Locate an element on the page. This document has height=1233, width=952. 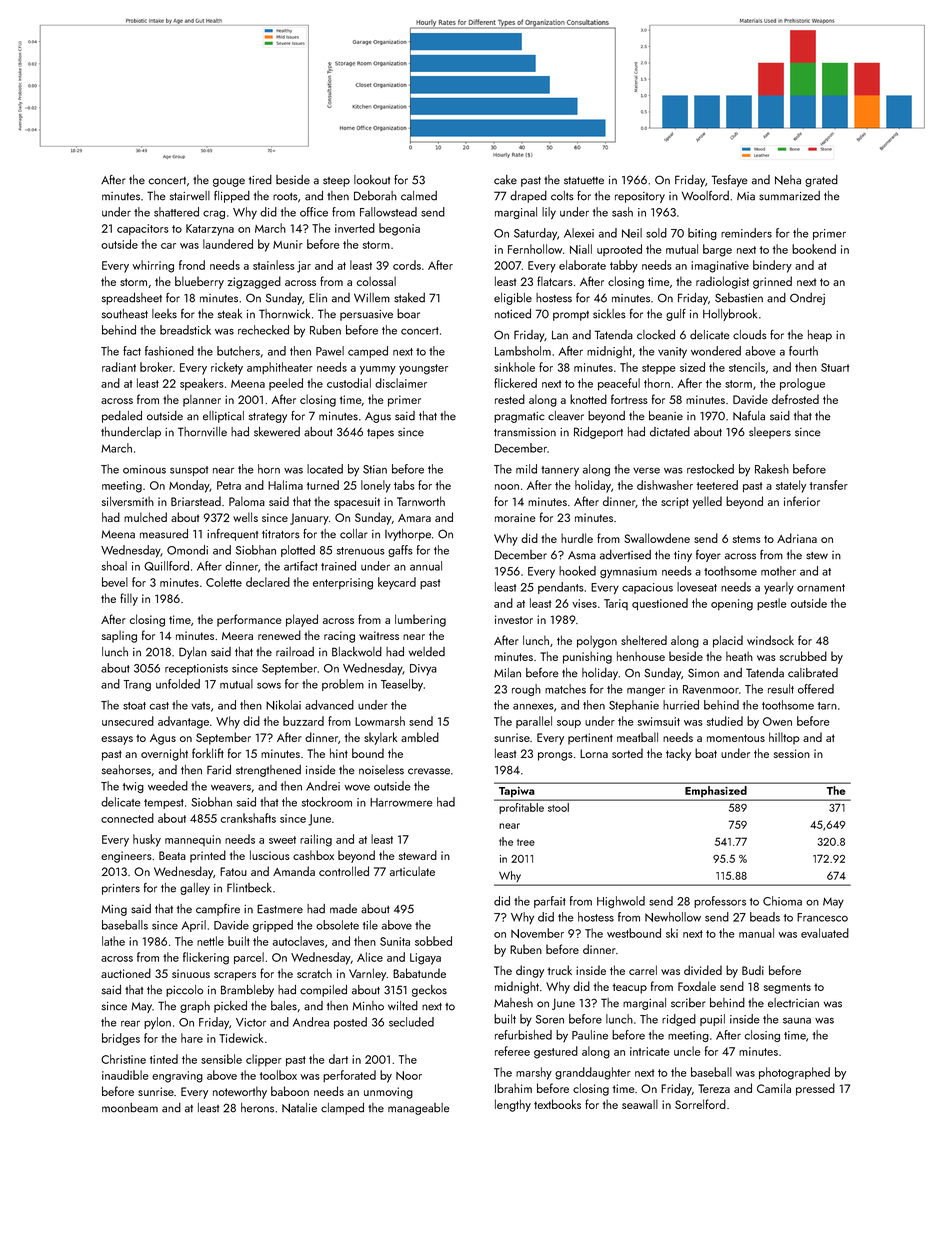
wove is located at coordinates (357, 787).
